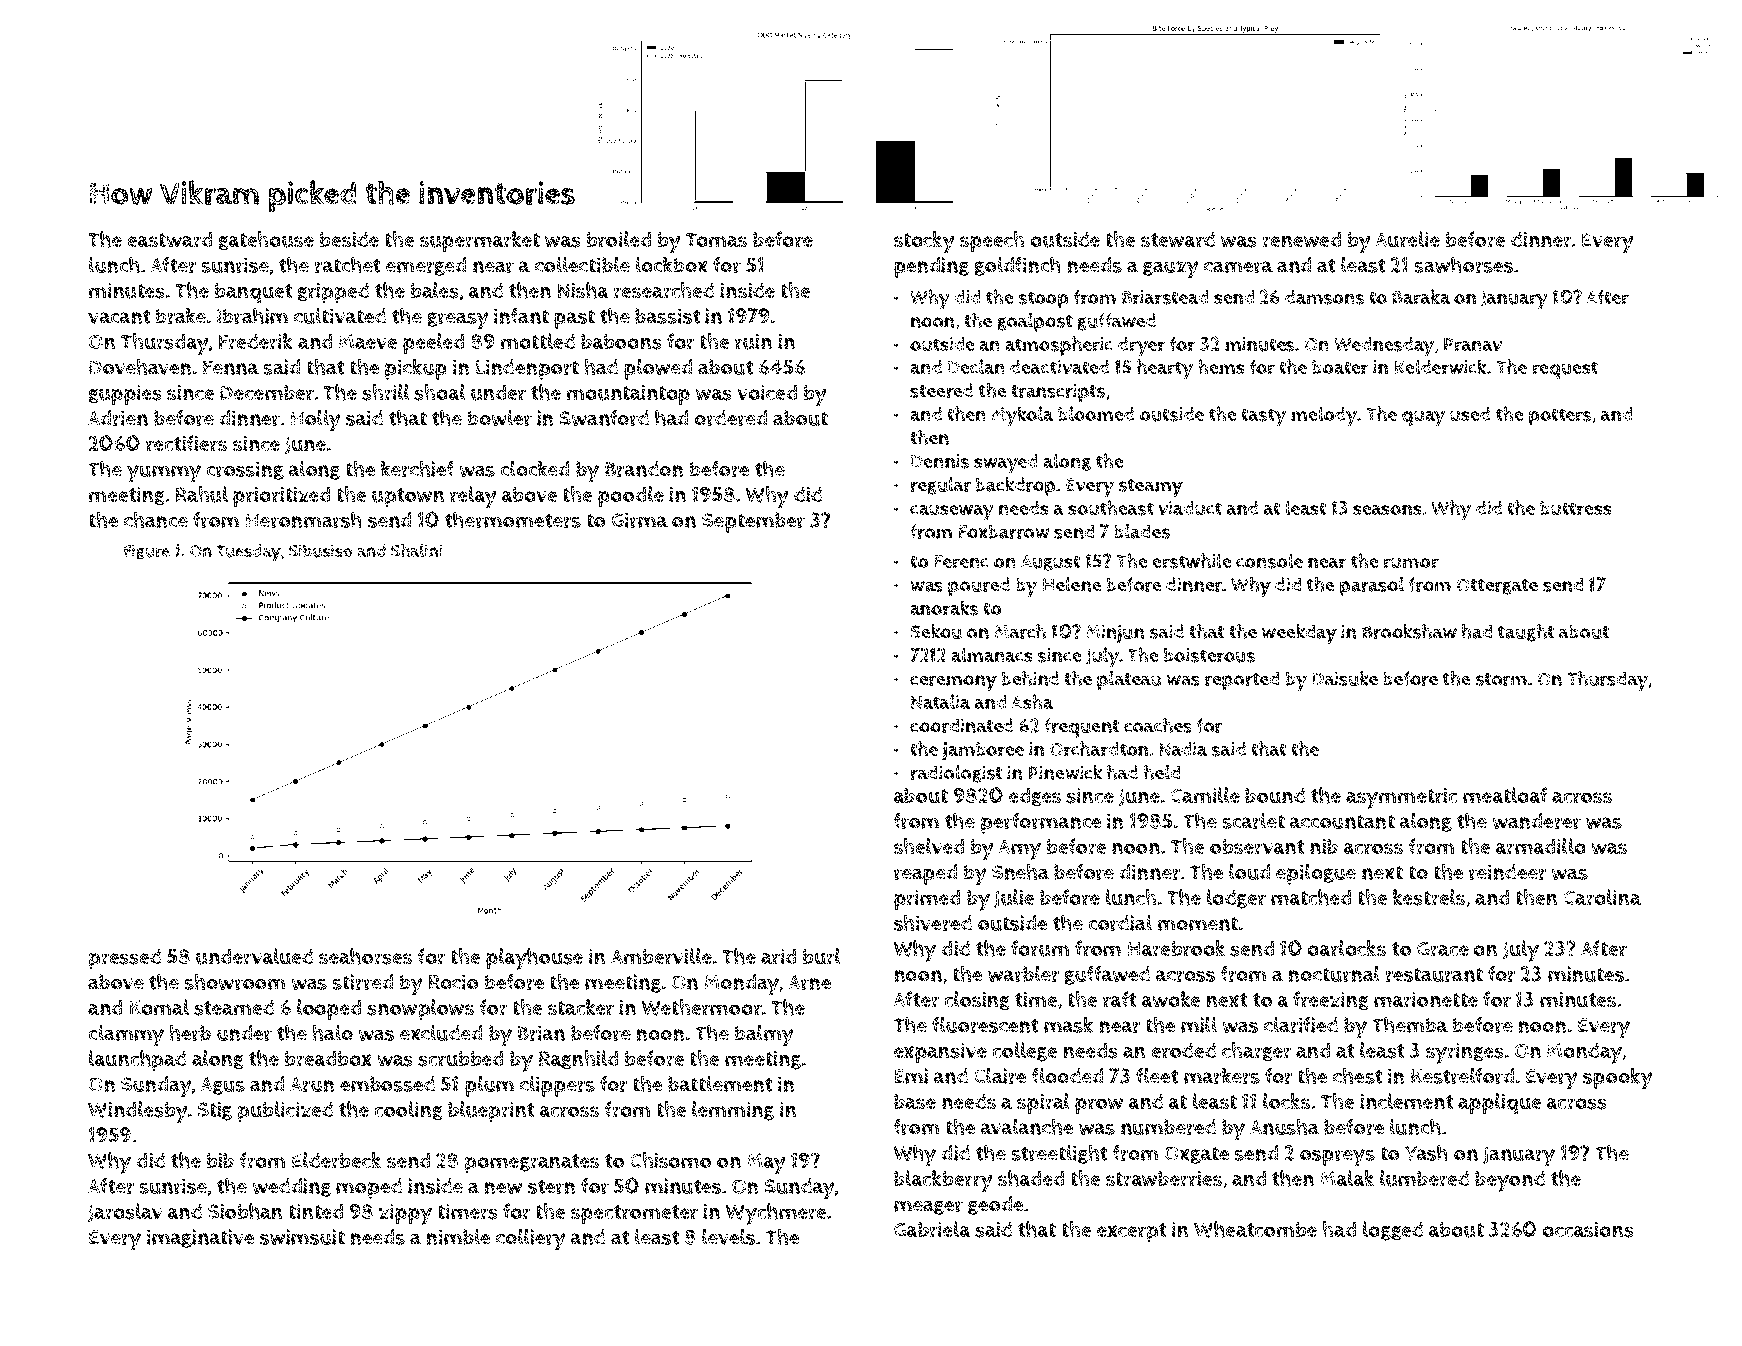 Image resolution: width=1742 pixels, height=1346 pixels. Describe the element at coordinates (1588, 1230) in the screenshot. I see `occasions` at that location.
